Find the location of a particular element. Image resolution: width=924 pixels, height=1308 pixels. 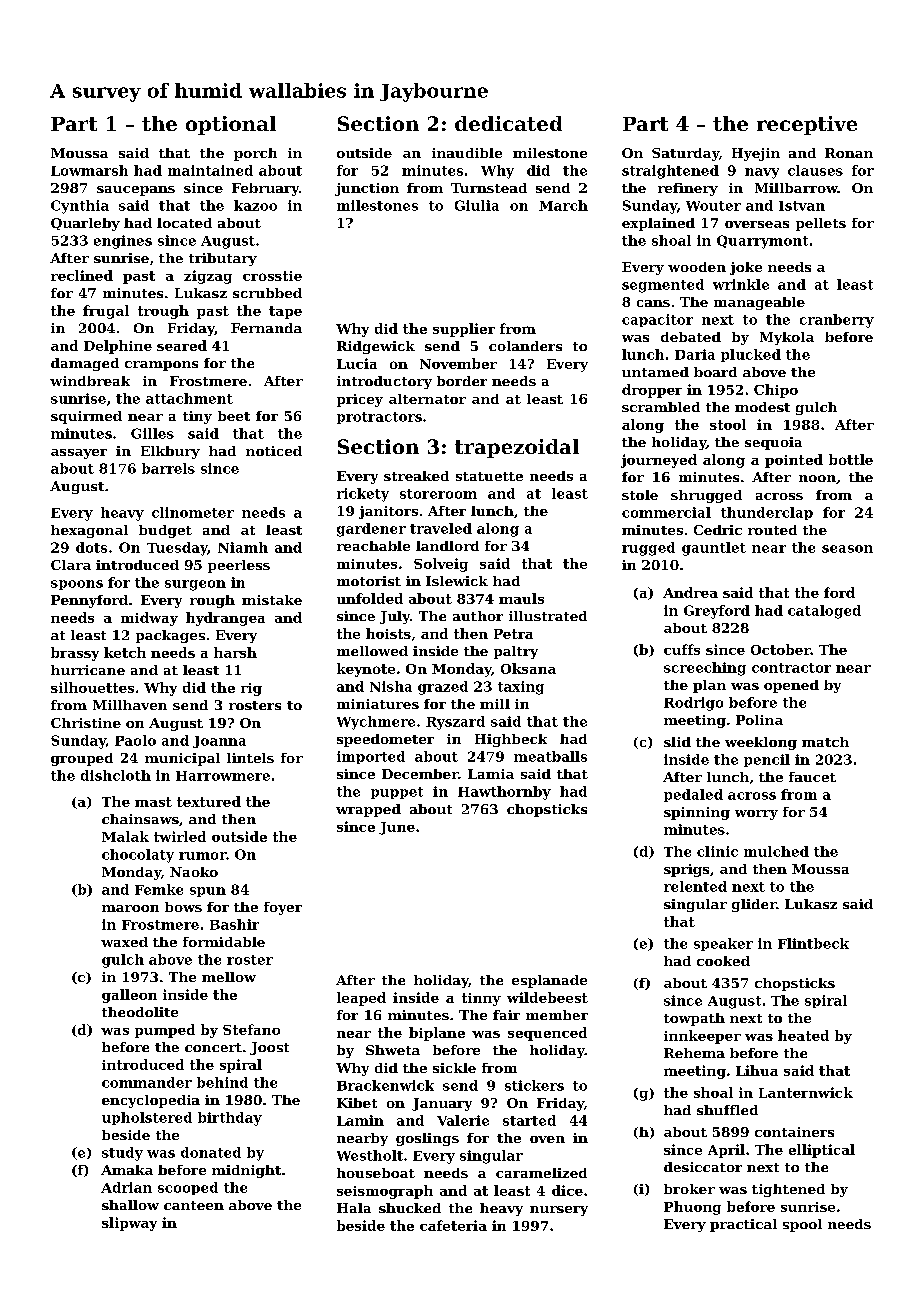

frugal is located at coordinates (106, 312).
